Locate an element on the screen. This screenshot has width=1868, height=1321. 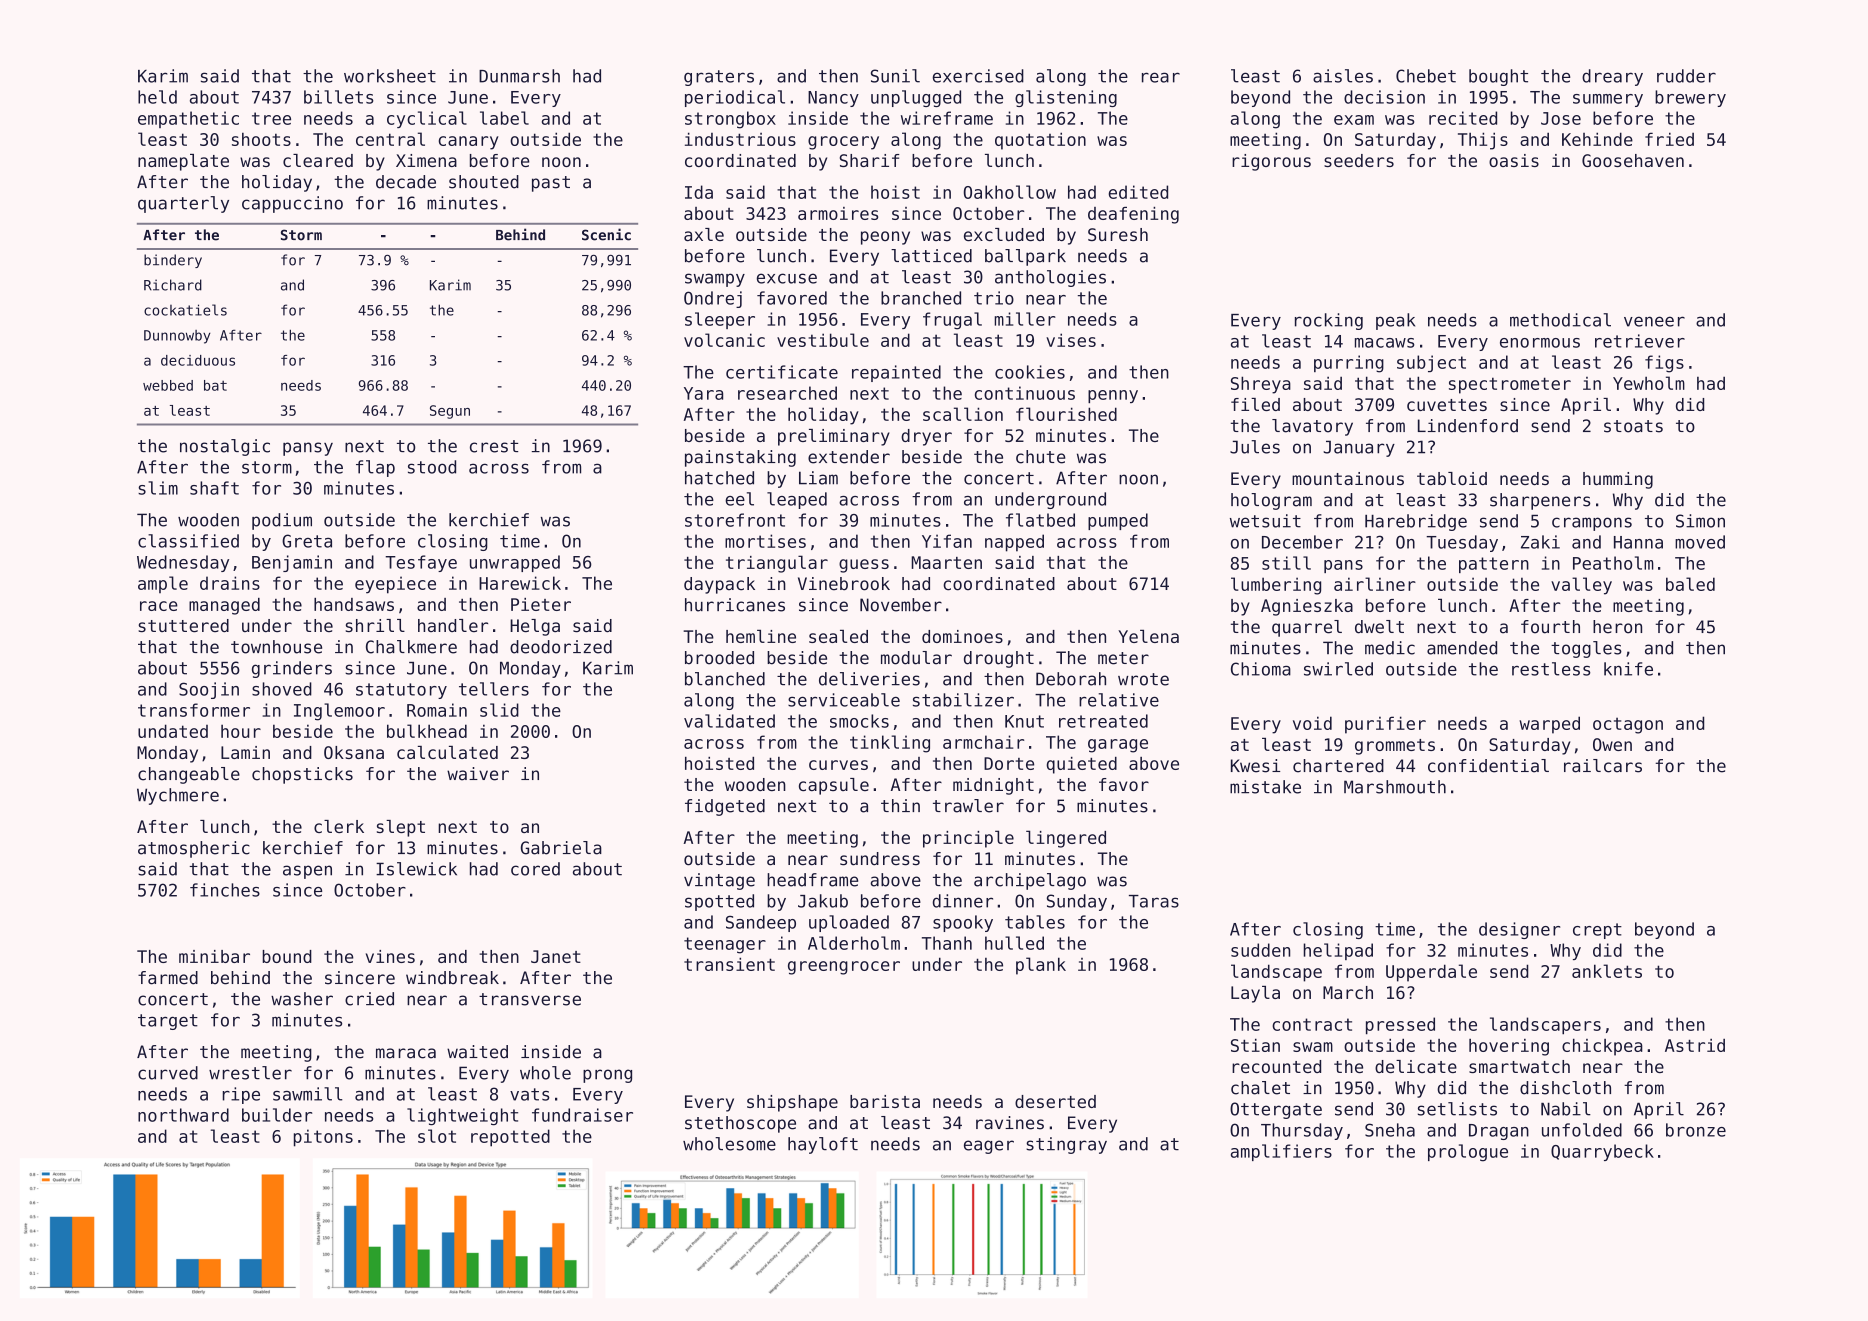
quotation is located at coordinates (1040, 141).
